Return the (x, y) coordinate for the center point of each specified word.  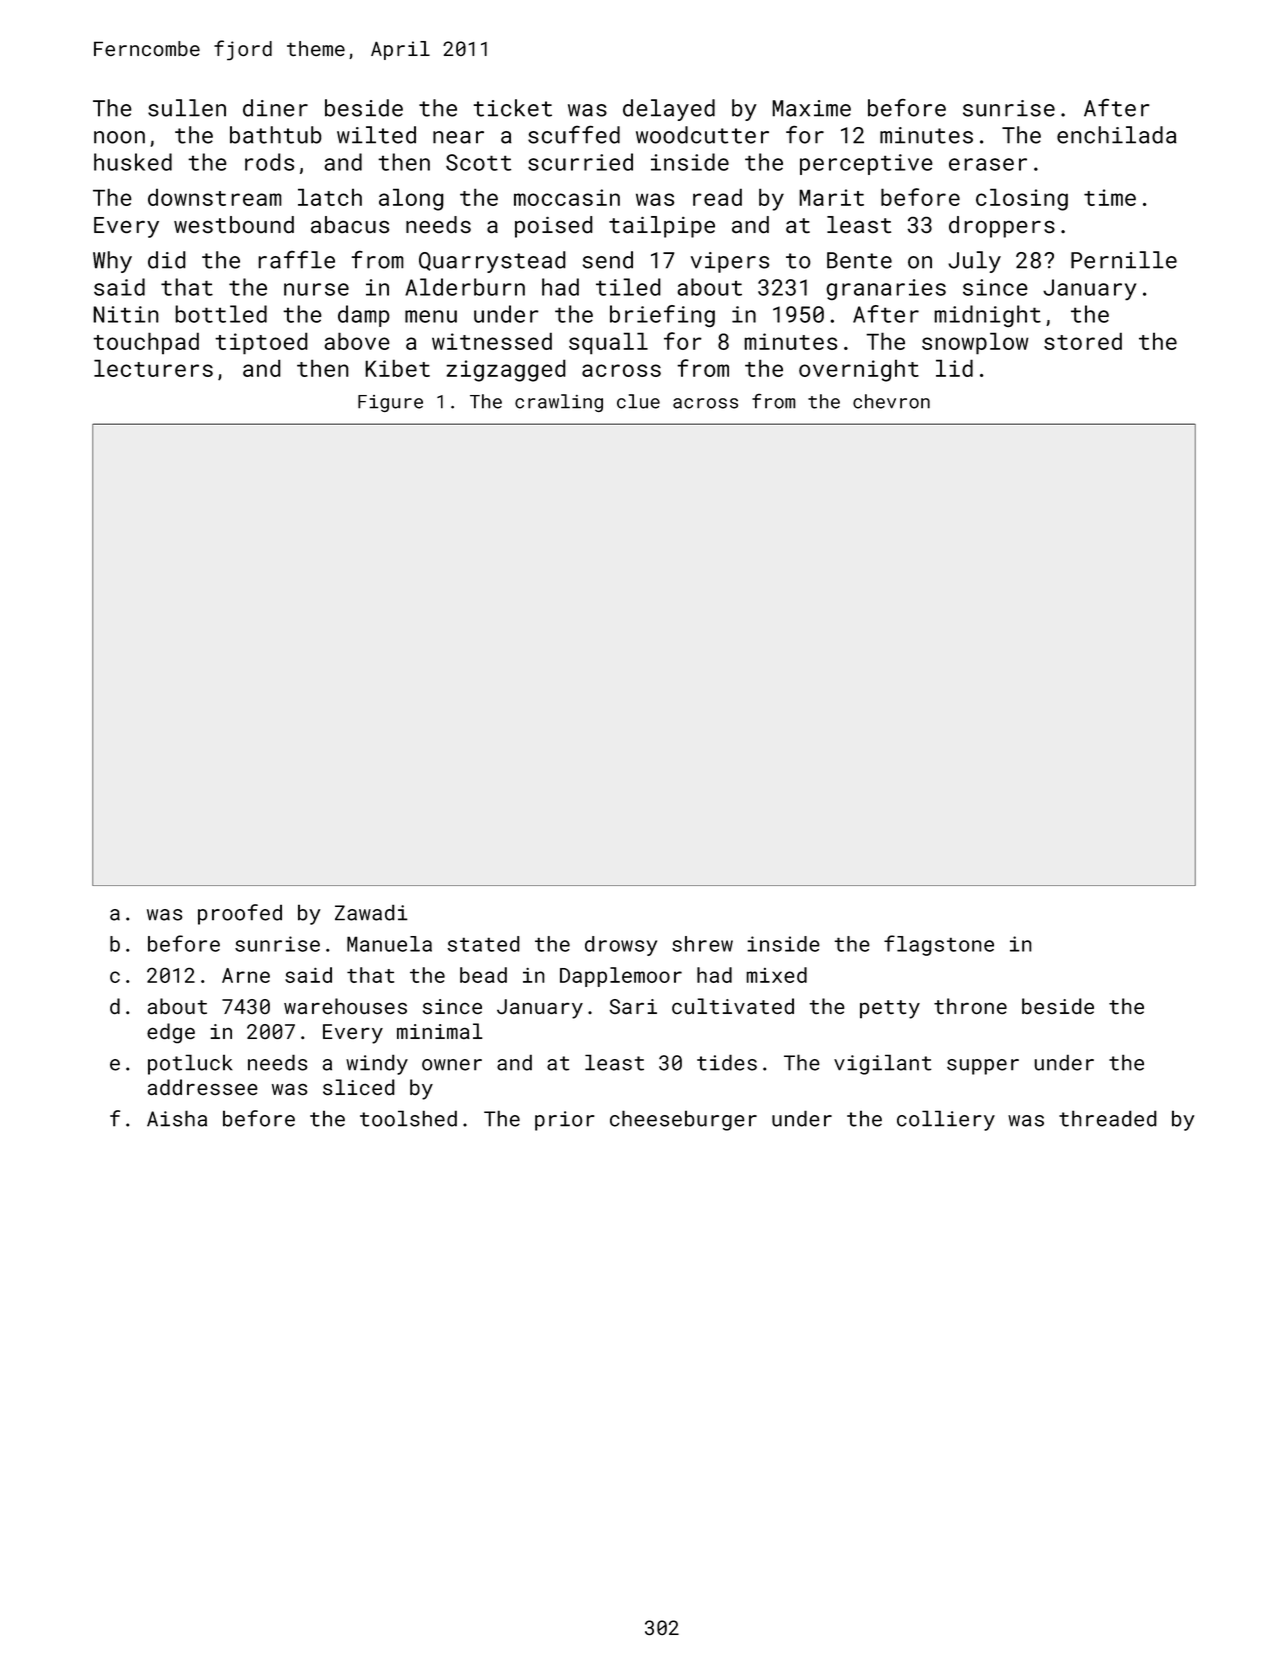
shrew (702, 944)
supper (983, 1067)
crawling (559, 403)
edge (171, 1033)
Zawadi (371, 912)
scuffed (574, 135)
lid (954, 368)
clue (638, 401)
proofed (240, 914)
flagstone (939, 945)
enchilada (1117, 135)
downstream (215, 197)
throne (970, 1006)
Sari (633, 1006)
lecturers (153, 368)
